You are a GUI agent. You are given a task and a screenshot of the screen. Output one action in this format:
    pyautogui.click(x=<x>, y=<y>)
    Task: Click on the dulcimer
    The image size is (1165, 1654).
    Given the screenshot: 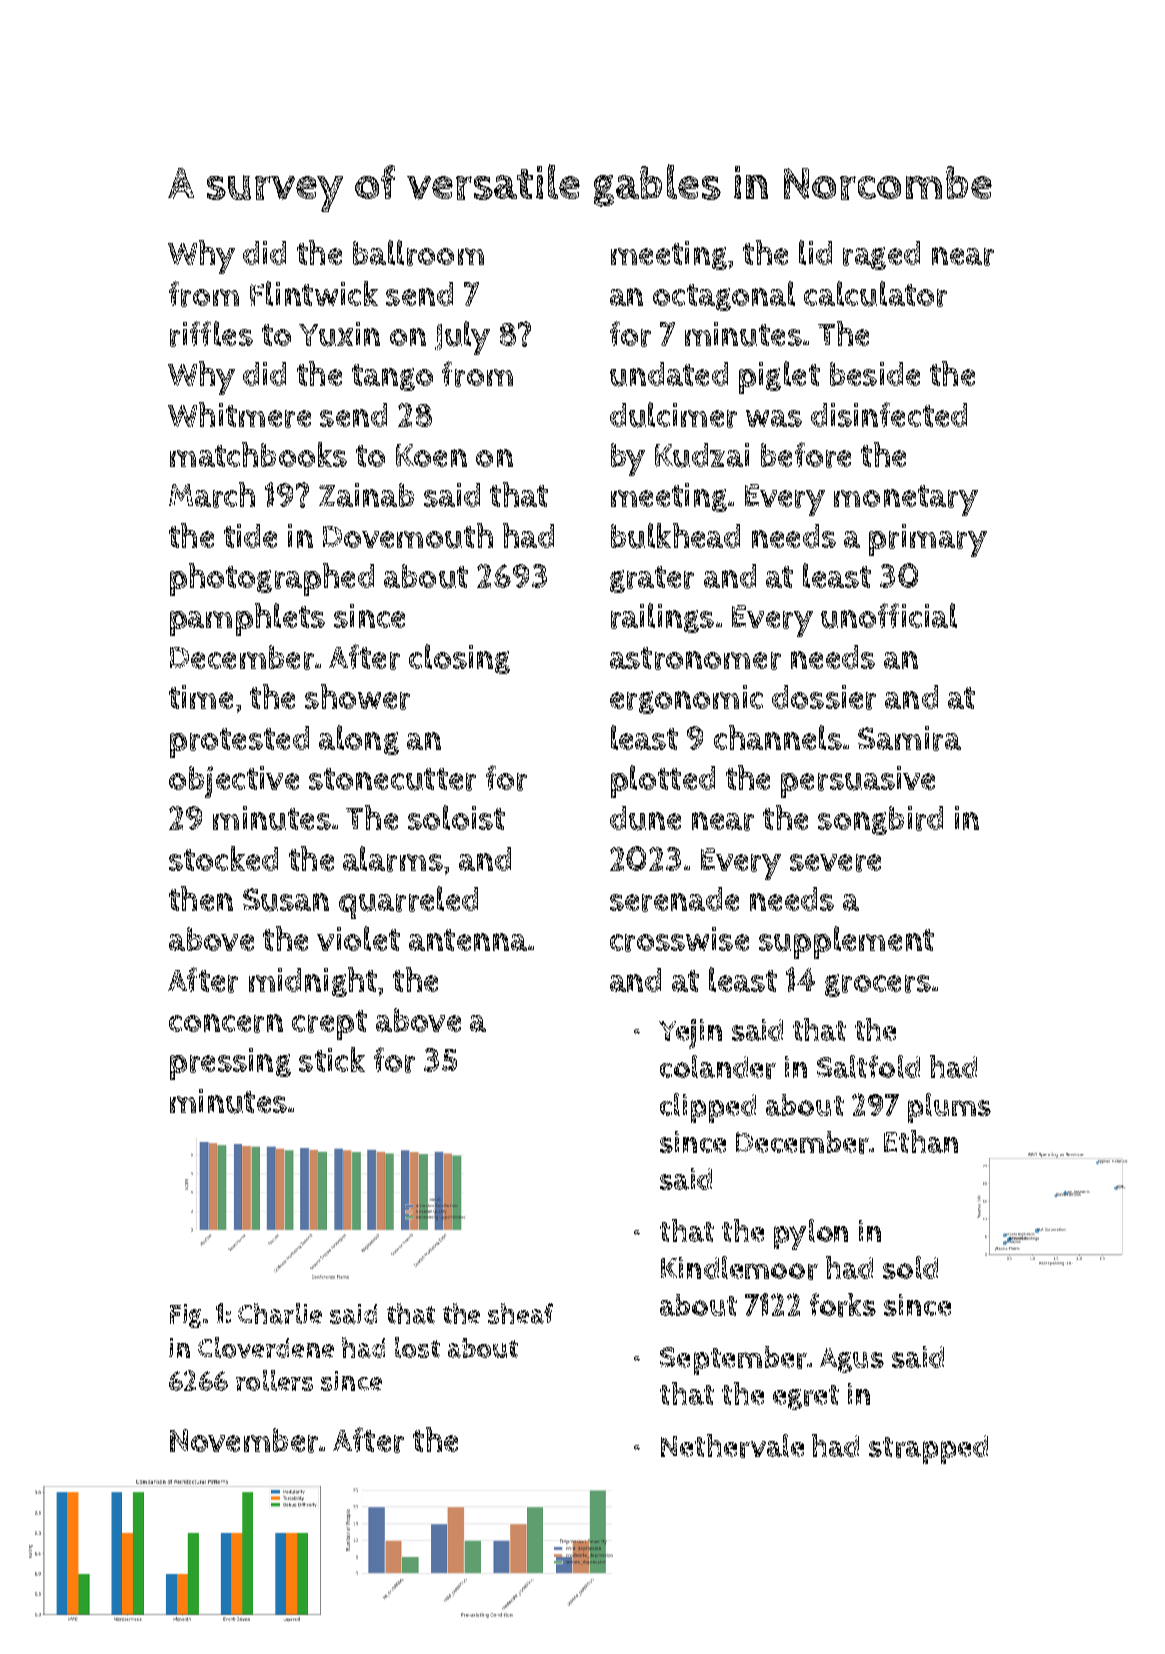 What is the action you would take?
    pyautogui.click(x=673, y=415)
